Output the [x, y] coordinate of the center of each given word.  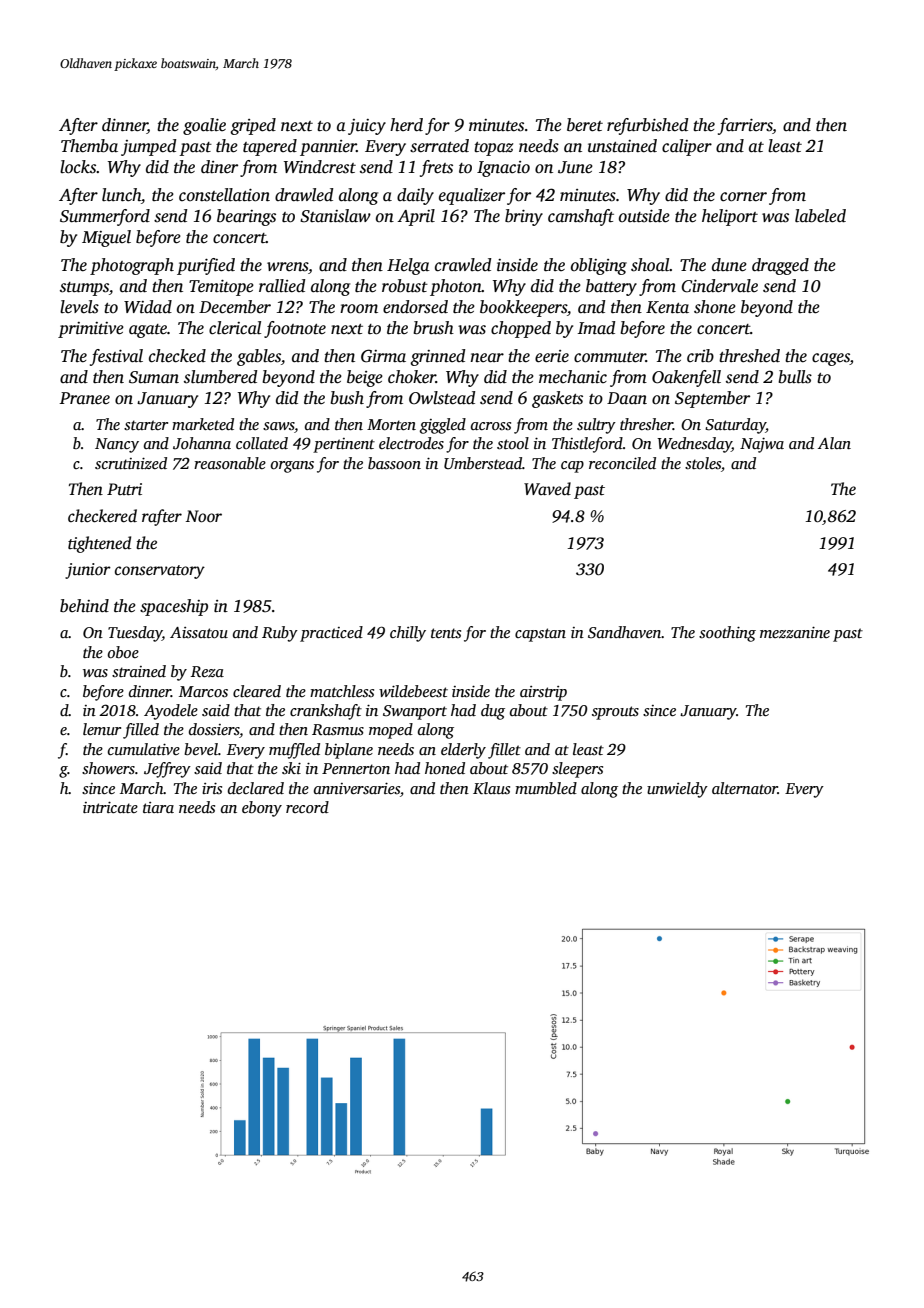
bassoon [394, 463]
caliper [687, 147]
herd [406, 125]
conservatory [160, 572]
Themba [89, 146]
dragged [780, 266]
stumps [84, 289]
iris [212, 788]
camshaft [581, 217]
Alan [834, 443]
